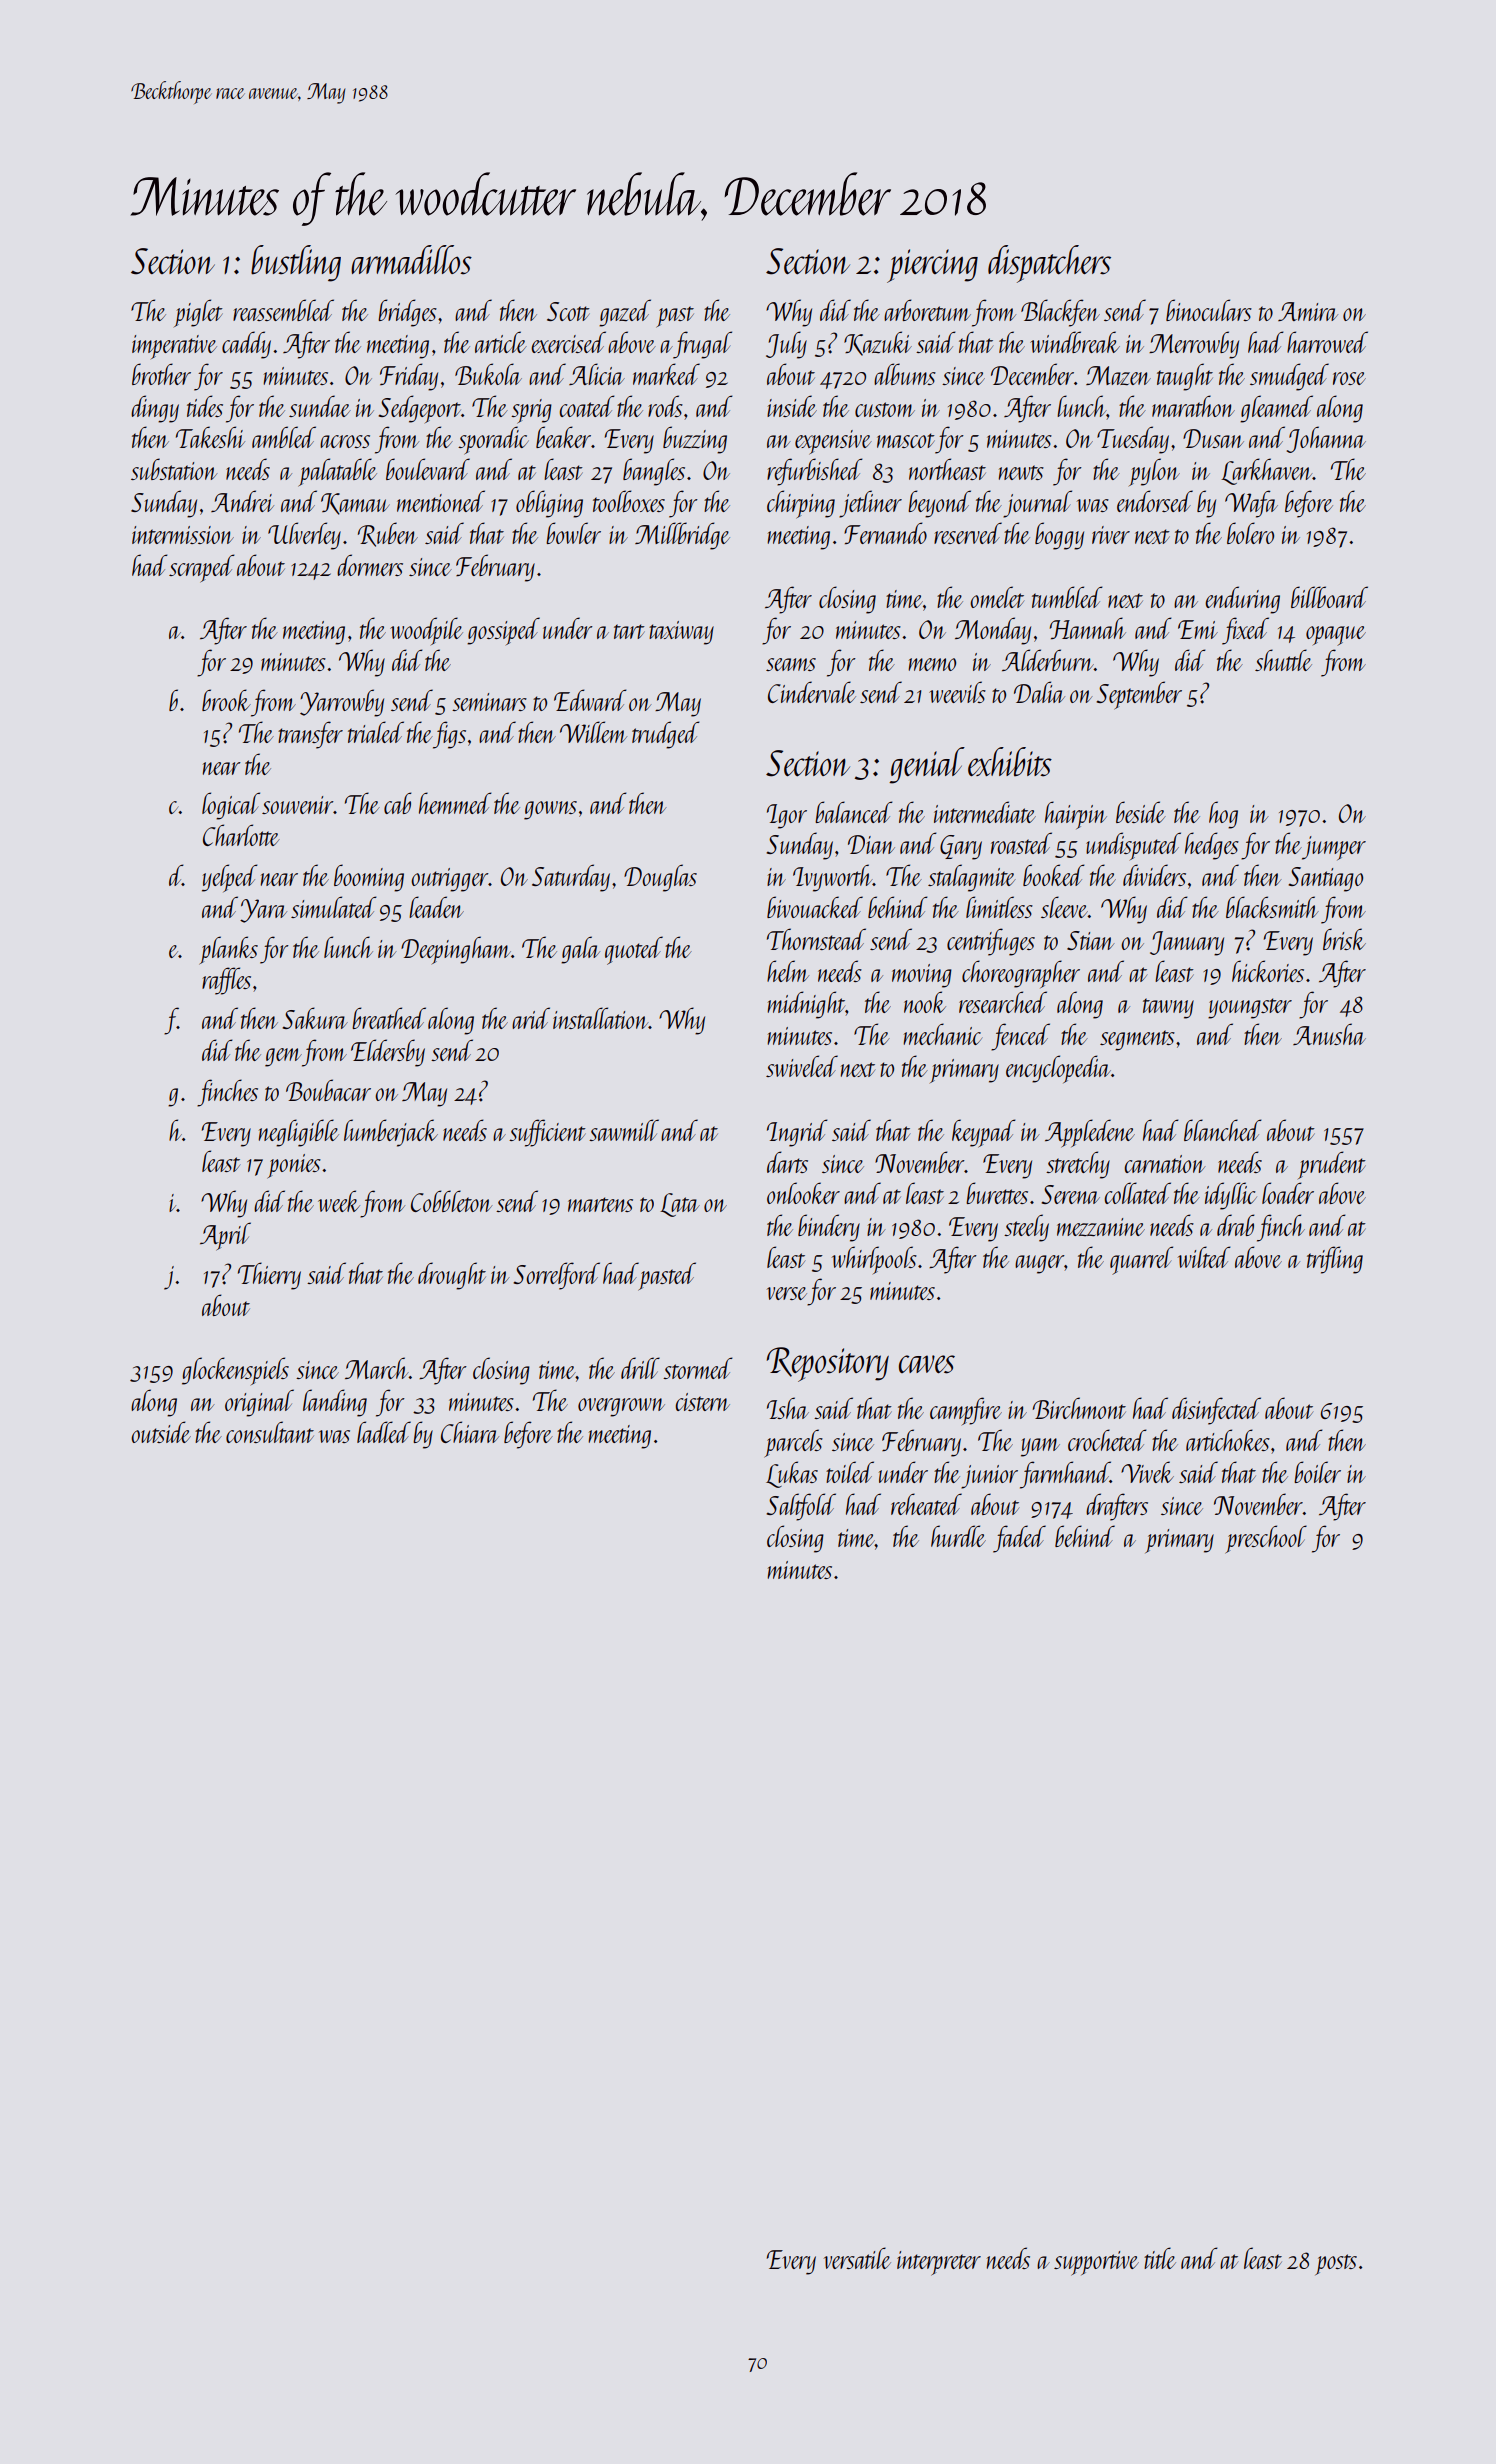 Image resolution: width=1496 pixels, height=2464 pixels. I want to click on windbreak, so click(1075, 342).
